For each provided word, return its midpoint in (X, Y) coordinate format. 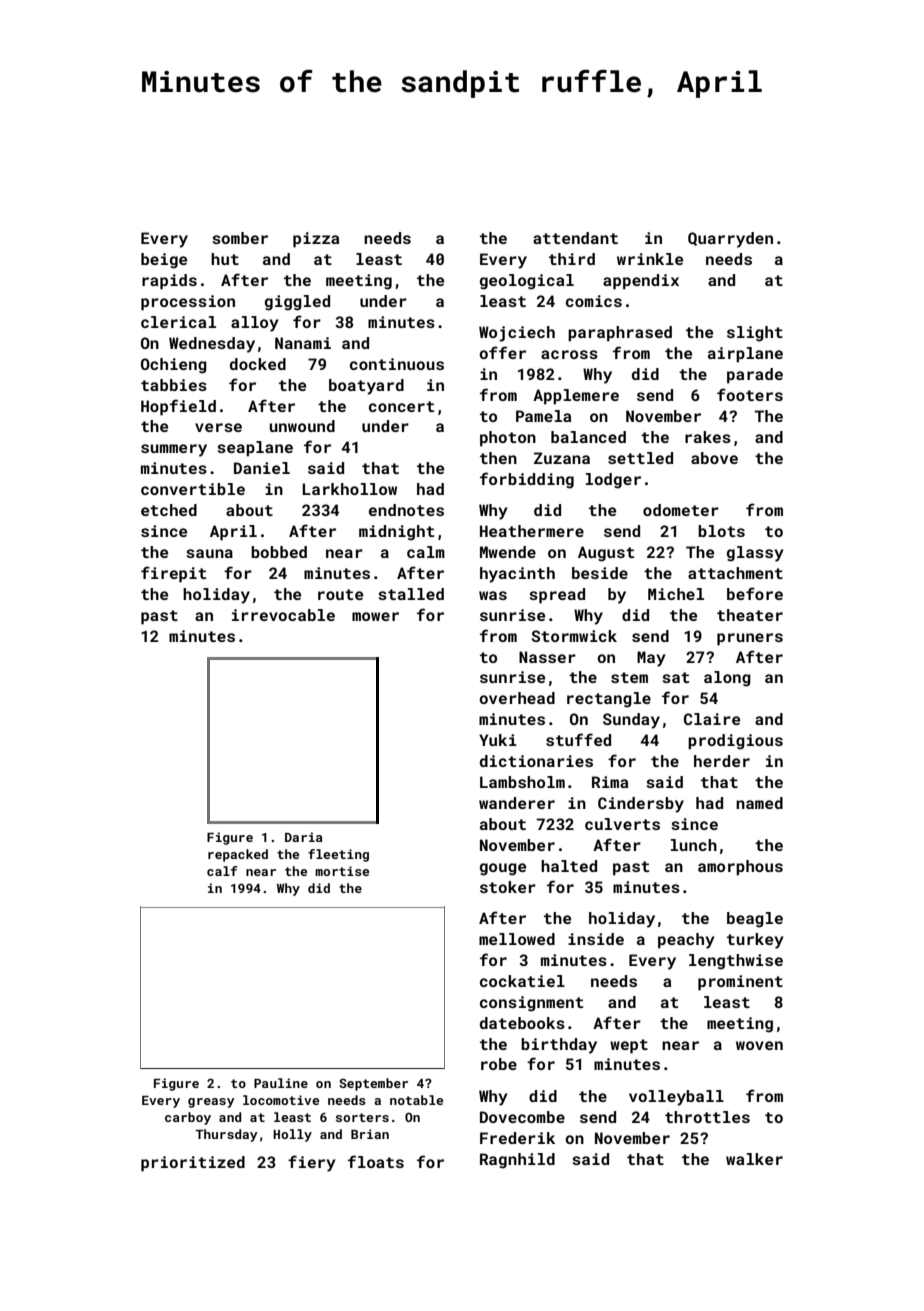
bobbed (279, 552)
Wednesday (212, 345)
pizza (316, 240)
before (755, 593)
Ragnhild (517, 1161)
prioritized (193, 1164)
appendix (641, 282)
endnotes (406, 510)
